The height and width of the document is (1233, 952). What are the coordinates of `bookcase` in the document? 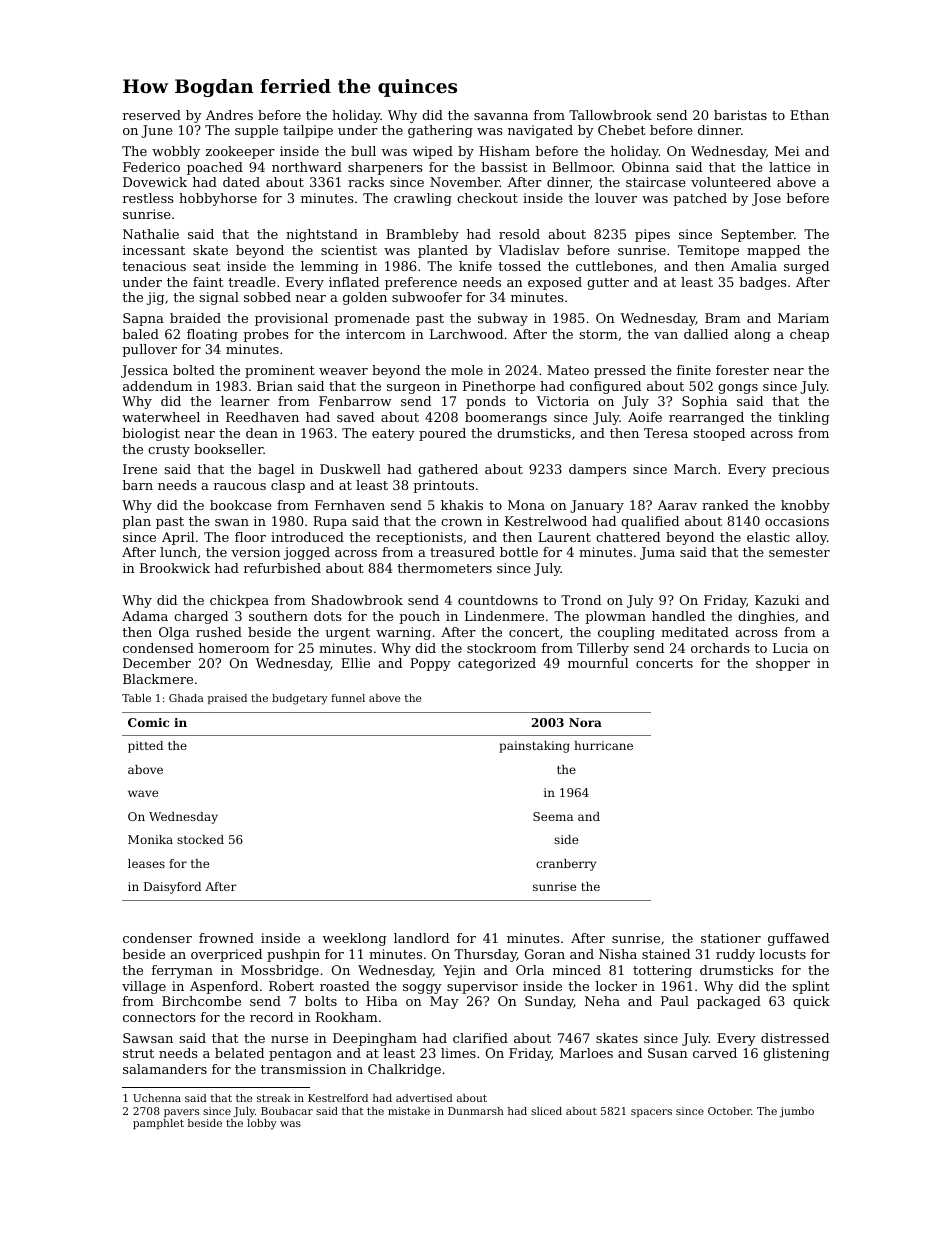 It's located at (241, 505).
